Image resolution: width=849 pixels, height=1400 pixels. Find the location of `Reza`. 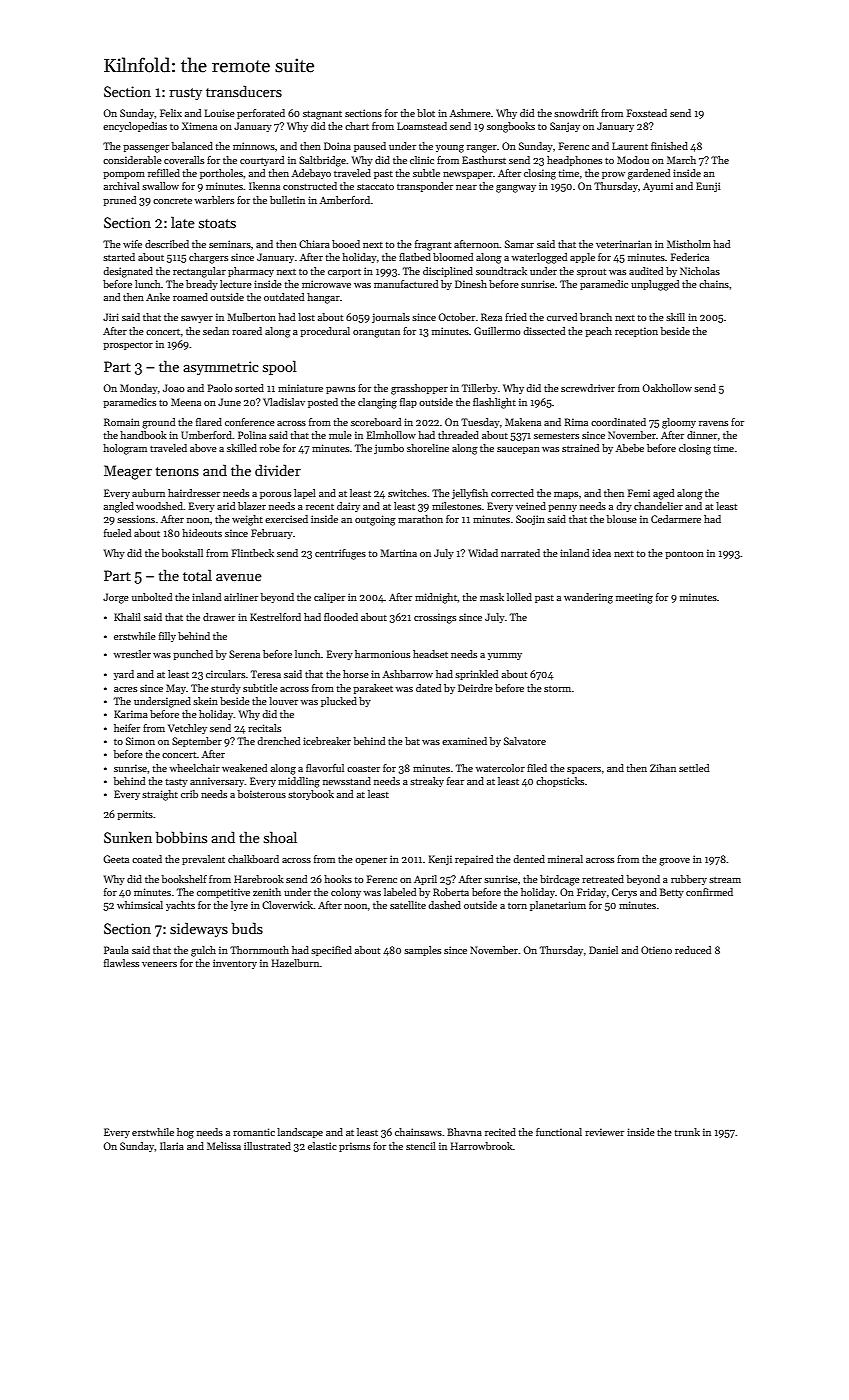

Reza is located at coordinates (491, 317).
